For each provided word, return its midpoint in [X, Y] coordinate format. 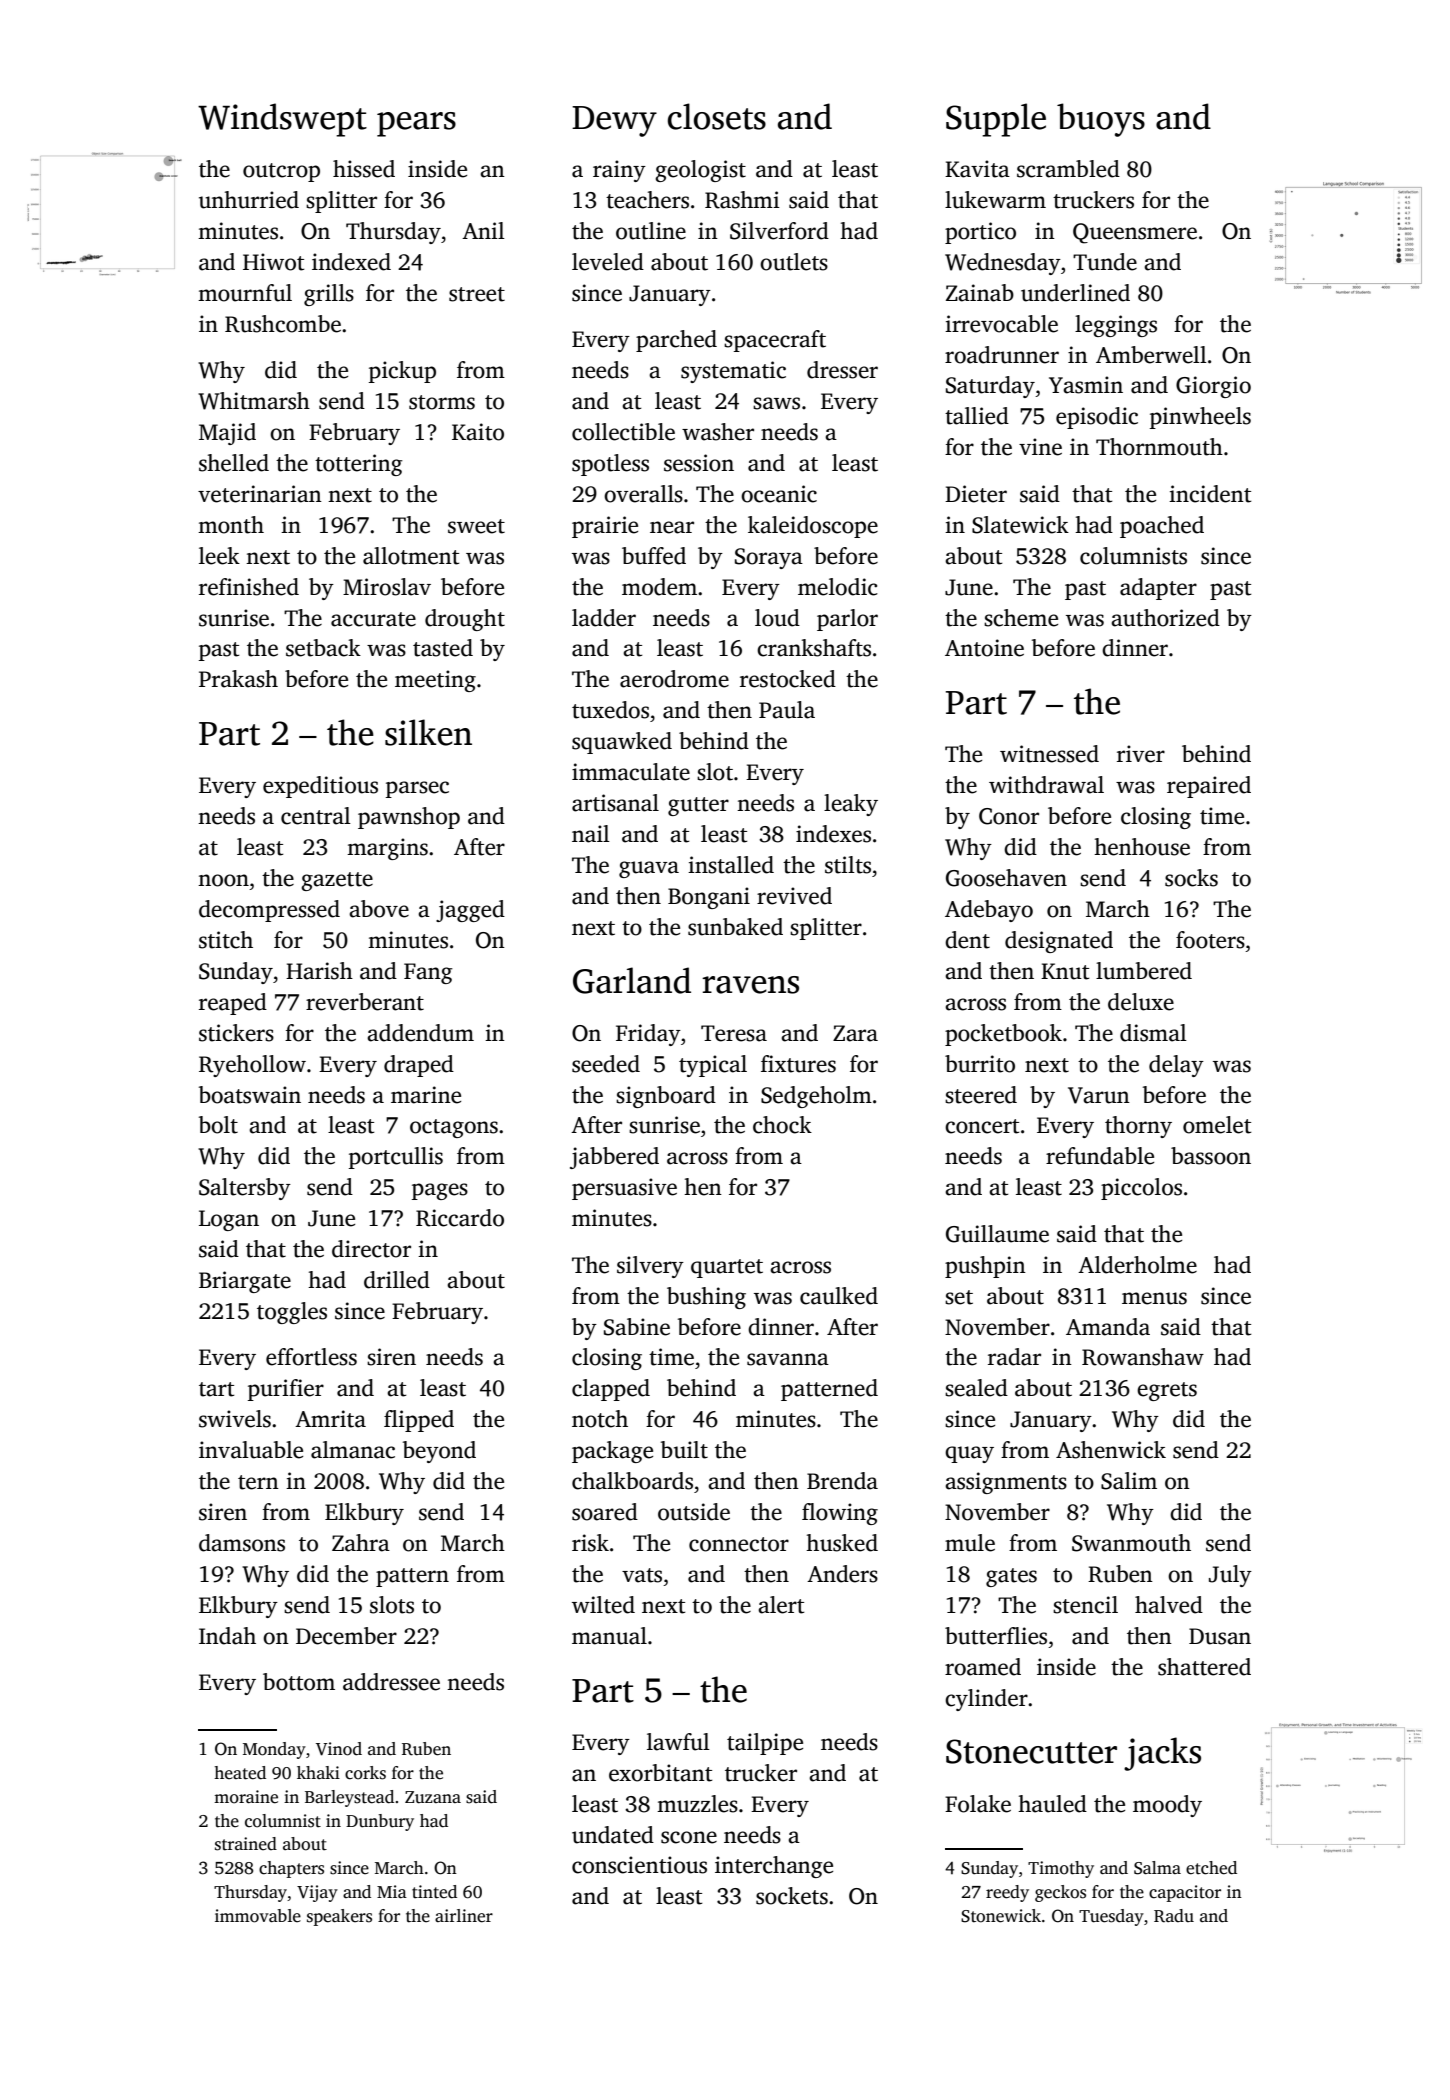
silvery [650, 1267]
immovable [258, 1916]
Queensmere [1135, 233]
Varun [1099, 1095]
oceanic [779, 494]
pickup [402, 372]
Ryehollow [252, 1066]
